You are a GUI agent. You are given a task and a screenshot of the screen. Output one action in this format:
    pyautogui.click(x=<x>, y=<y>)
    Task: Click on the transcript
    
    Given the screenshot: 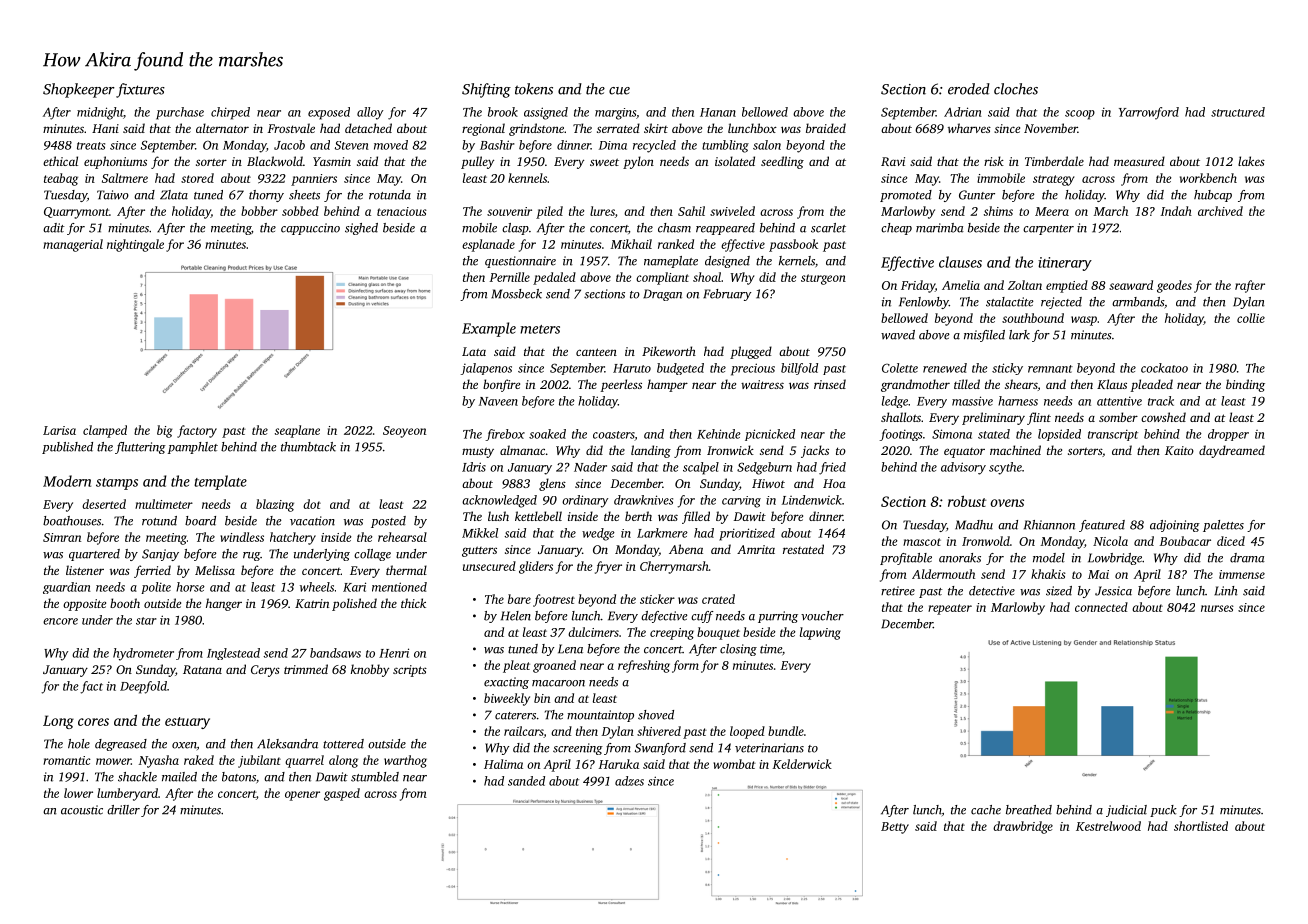 What is the action you would take?
    pyautogui.click(x=1113, y=435)
